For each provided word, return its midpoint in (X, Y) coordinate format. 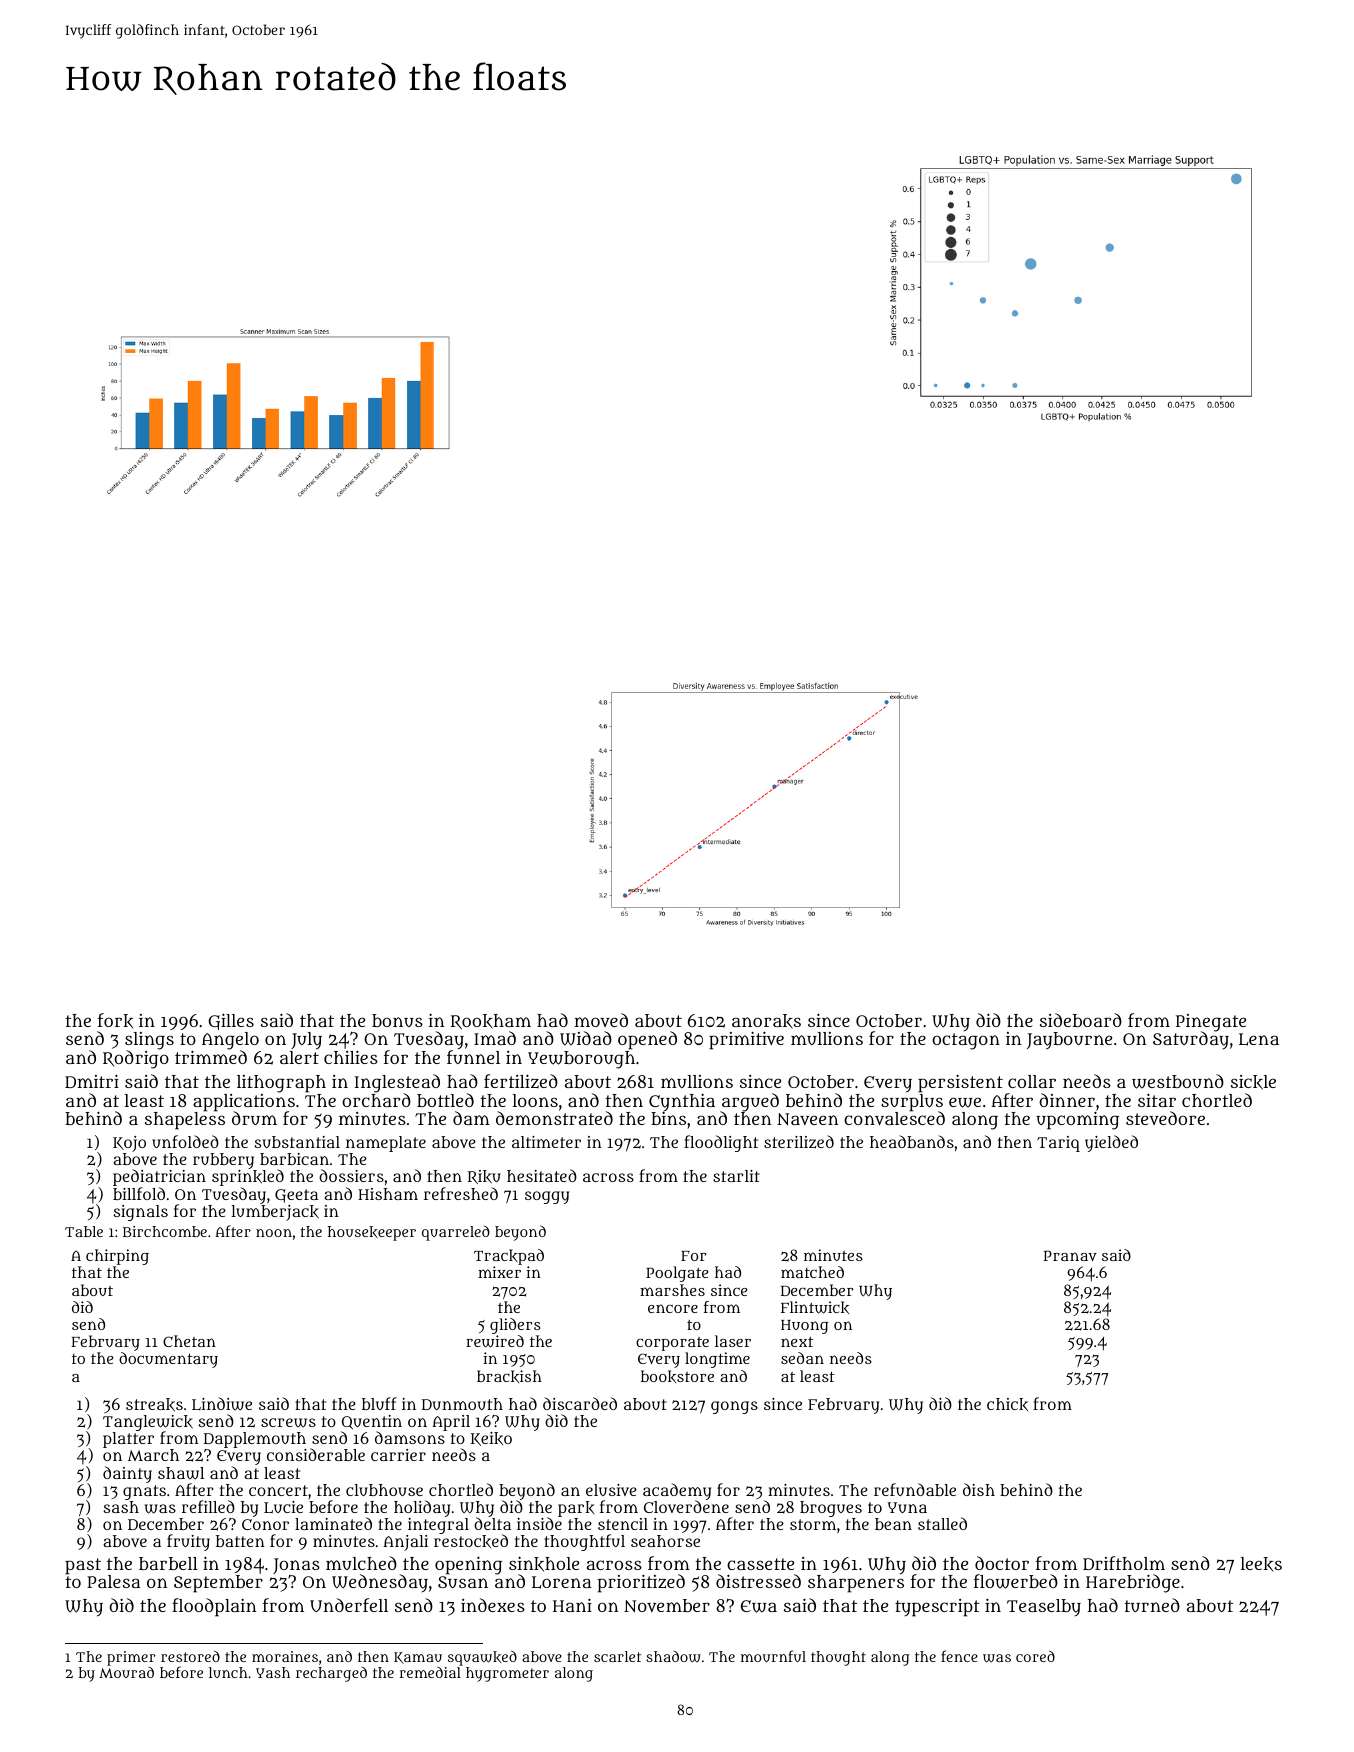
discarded (580, 1403)
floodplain (214, 1607)
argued (749, 1102)
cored (1035, 1656)
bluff (379, 1403)
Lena (1259, 1039)
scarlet (617, 1656)
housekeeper (372, 1233)
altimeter (546, 1142)
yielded (1111, 1143)
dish (979, 1489)
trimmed (211, 1057)
